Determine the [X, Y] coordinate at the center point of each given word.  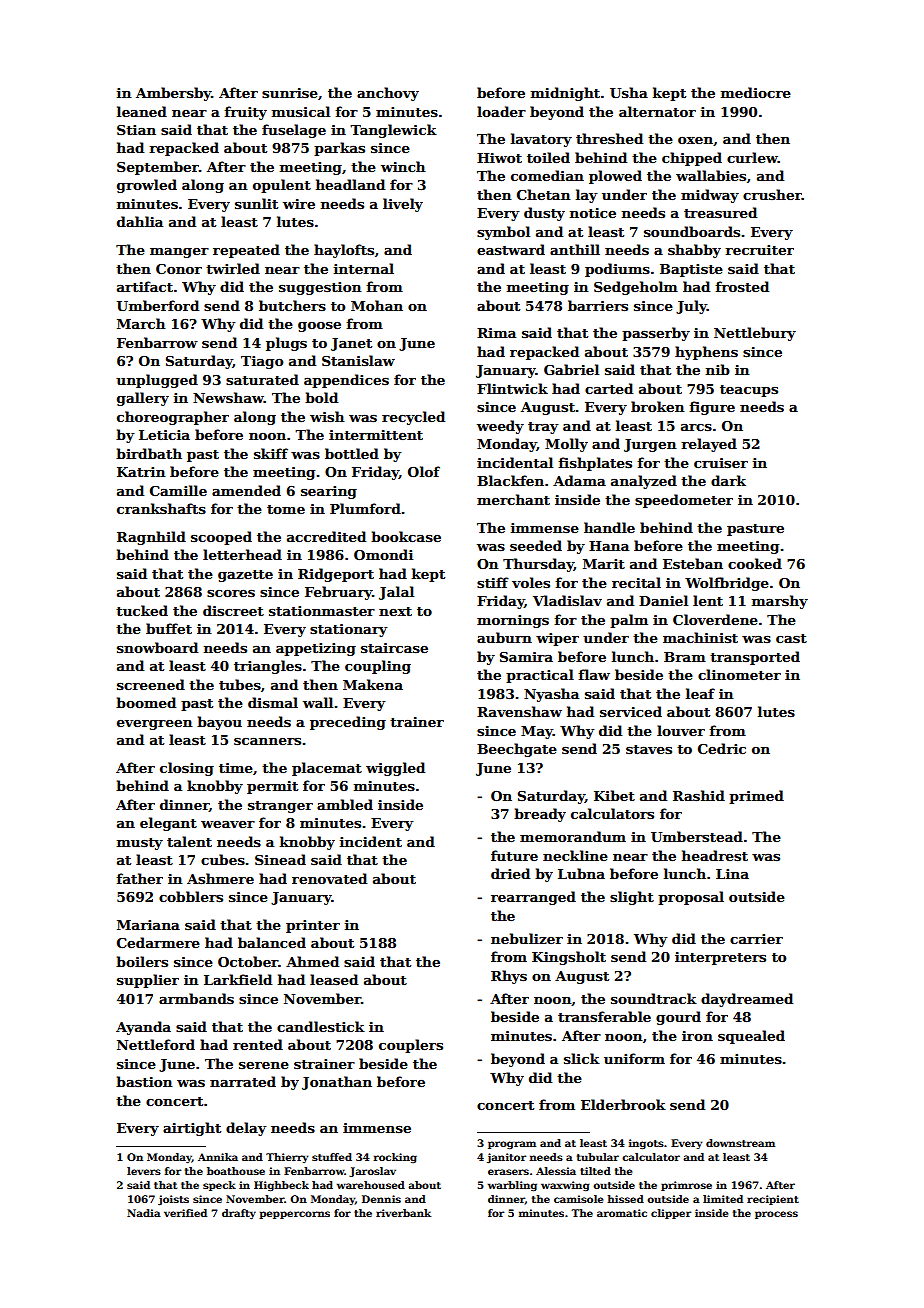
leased [334, 979]
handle [609, 527]
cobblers [191, 896]
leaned [142, 111]
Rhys [509, 977]
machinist [700, 637]
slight [632, 898]
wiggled [395, 769]
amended [246, 490]
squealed [751, 1037]
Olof [424, 471]
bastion [144, 1081]
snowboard [157, 647]
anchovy [388, 94]
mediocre [756, 92]
